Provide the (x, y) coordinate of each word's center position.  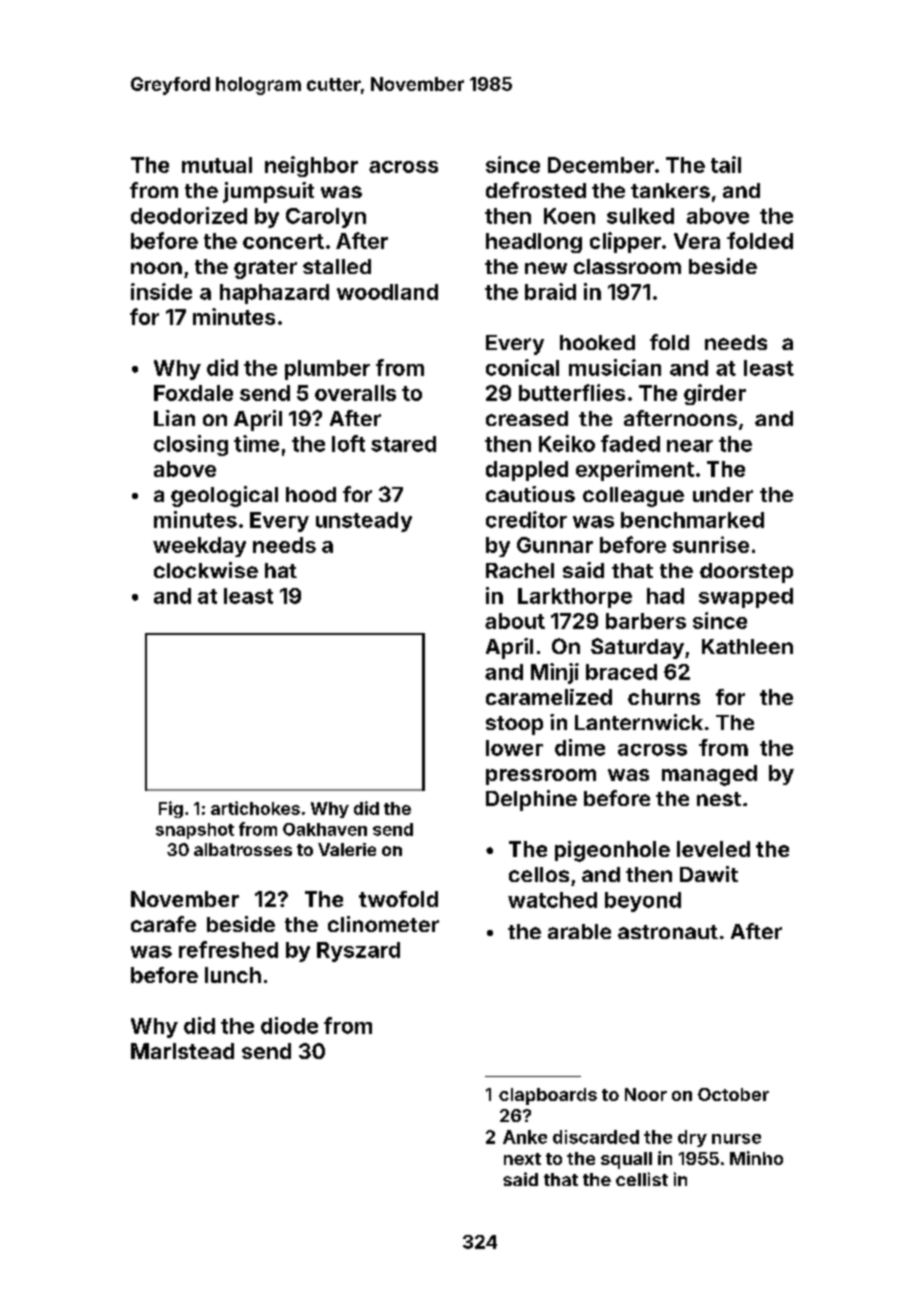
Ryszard (358, 952)
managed (709, 775)
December (601, 165)
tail (726, 164)
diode (289, 1025)
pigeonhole (612, 851)
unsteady (364, 522)
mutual (217, 165)
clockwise (206, 570)
